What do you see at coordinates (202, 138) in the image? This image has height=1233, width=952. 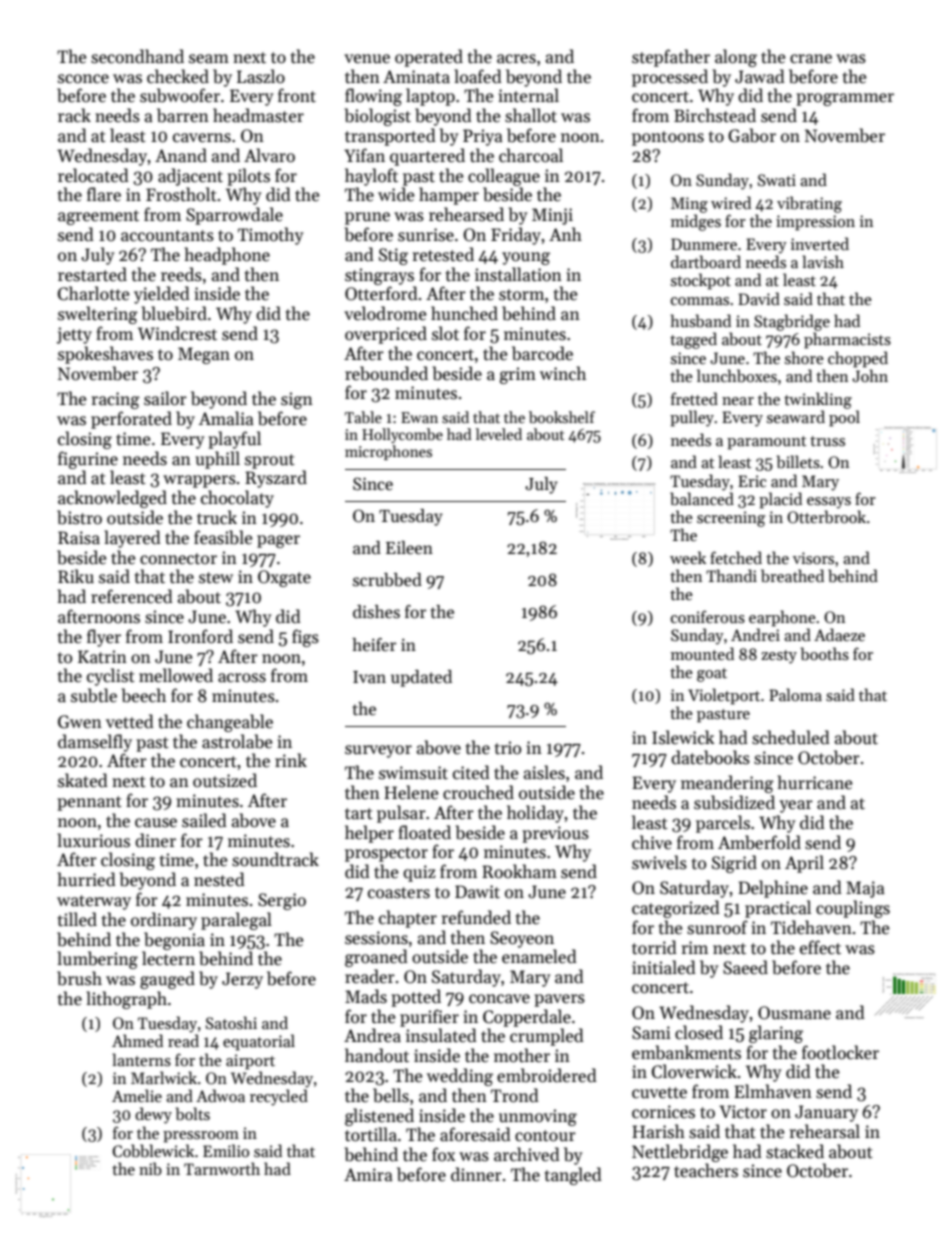 I see `caverns` at bounding box center [202, 138].
